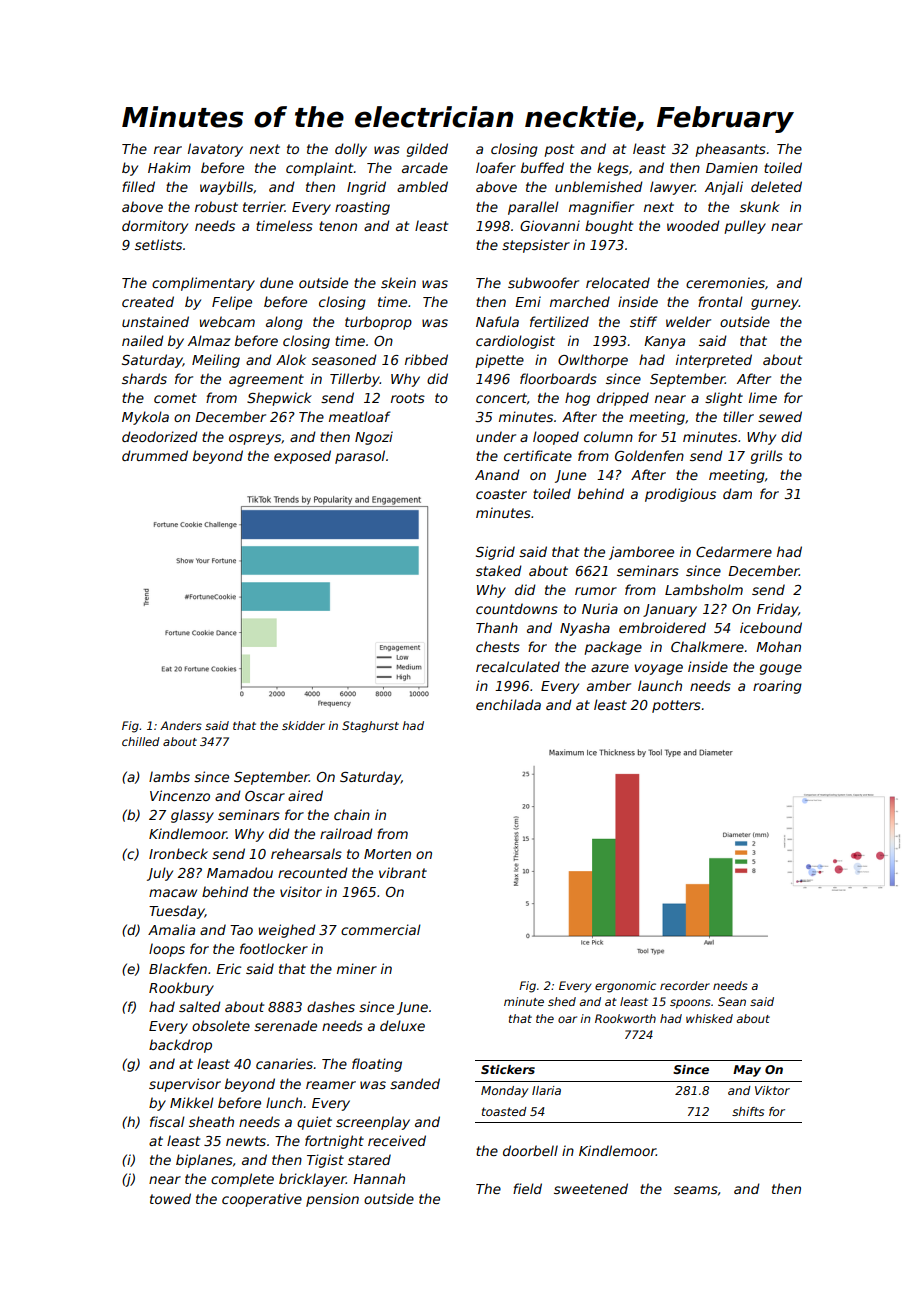 This screenshot has width=924, height=1308. I want to click on potters, so click(676, 706).
